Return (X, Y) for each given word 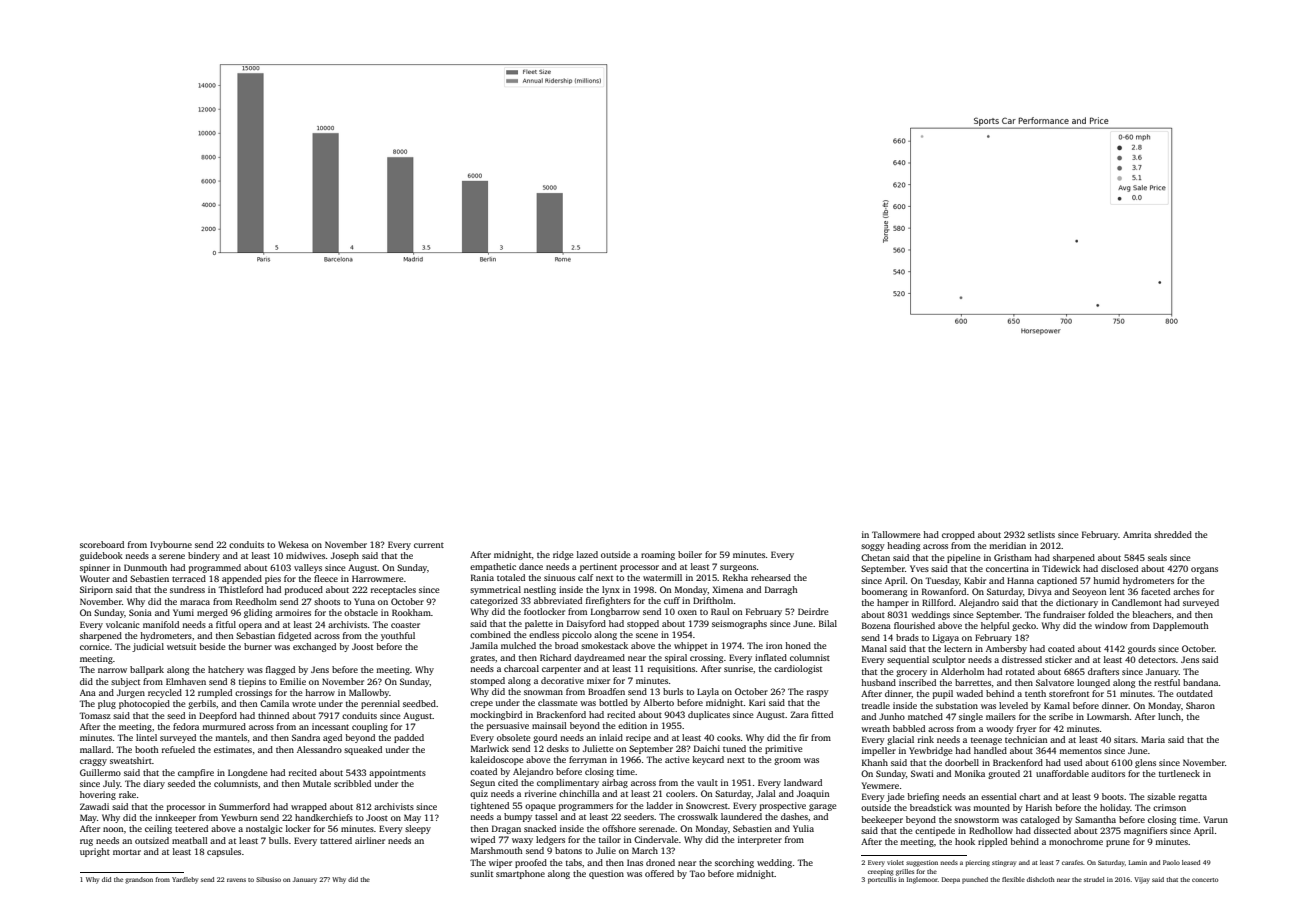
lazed (587, 554)
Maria (1153, 739)
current (429, 545)
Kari (757, 702)
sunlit (481, 873)
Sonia (140, 612)
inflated (771, 657)
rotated (1020, 671)
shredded (1173, 534)
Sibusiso (268, 879)
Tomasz (95, 715)
